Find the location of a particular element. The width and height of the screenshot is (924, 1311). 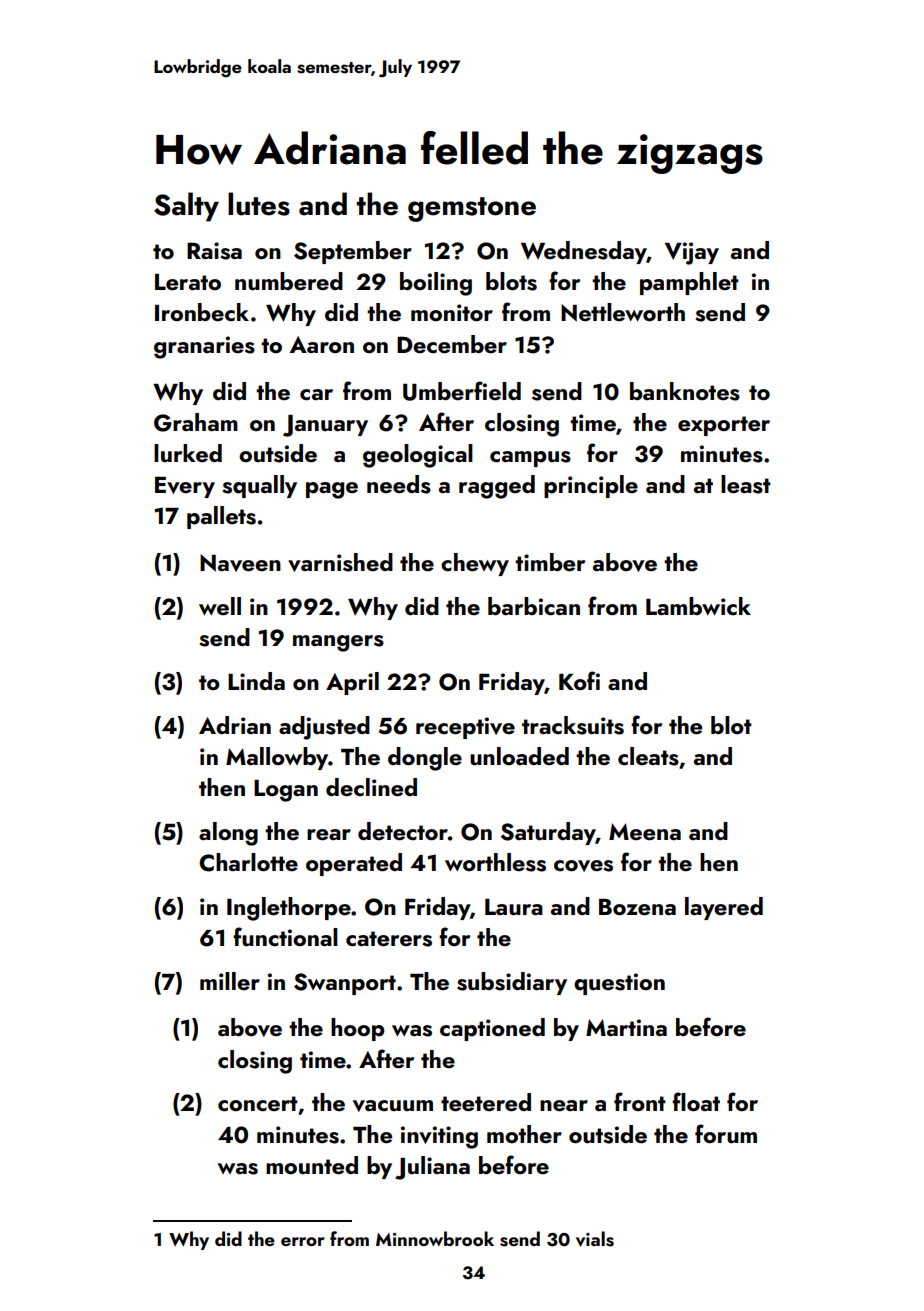

boiling is located at coordinates (436, 284).
